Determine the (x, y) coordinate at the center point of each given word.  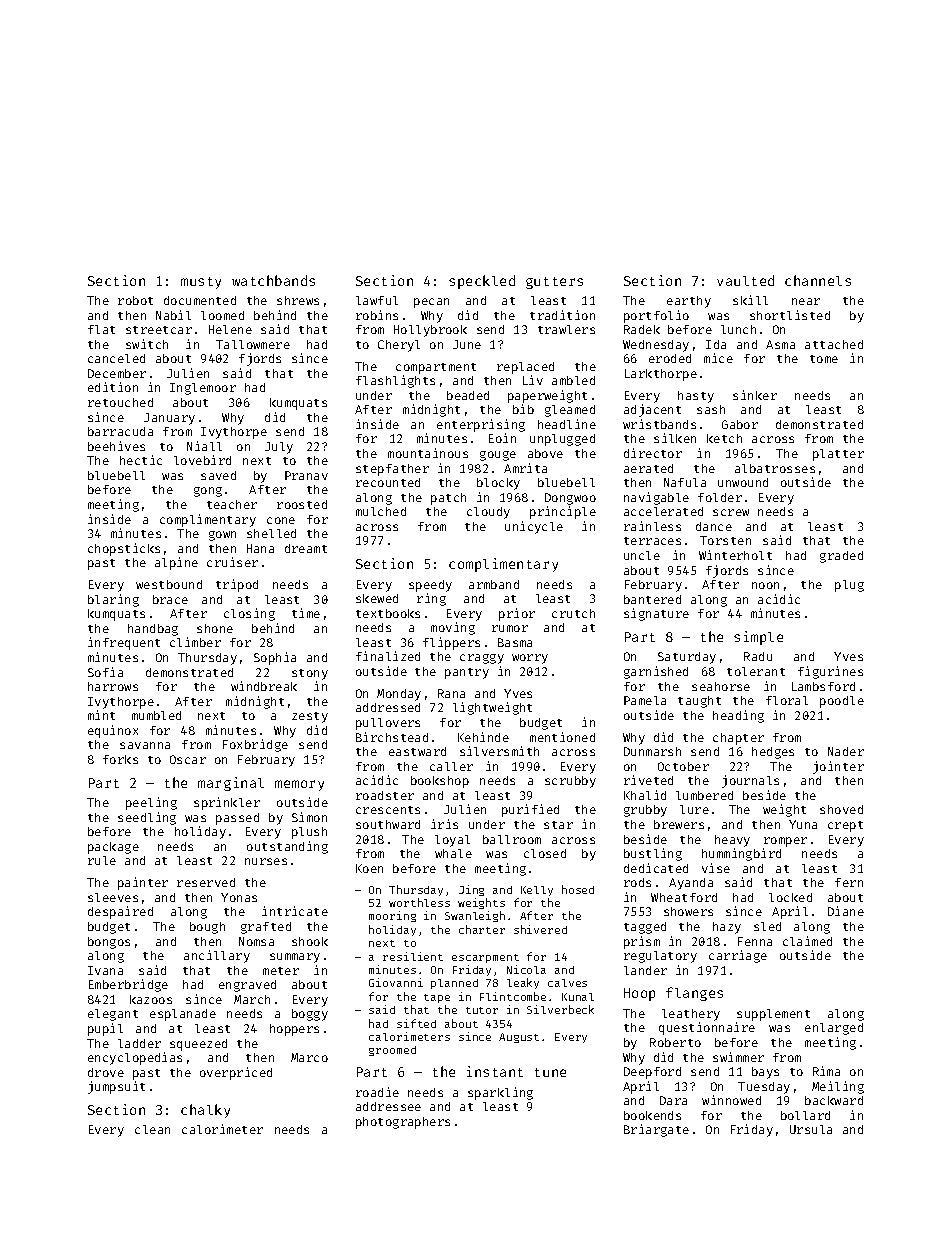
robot (135, 300)
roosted (302, 504)
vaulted (745, 280)
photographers (403, 1123)
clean (152, 1129)
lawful (377, 300)
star (558, 825)
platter (838, 455)
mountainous (428, 453)
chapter (738, 739)
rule (102, 860)
